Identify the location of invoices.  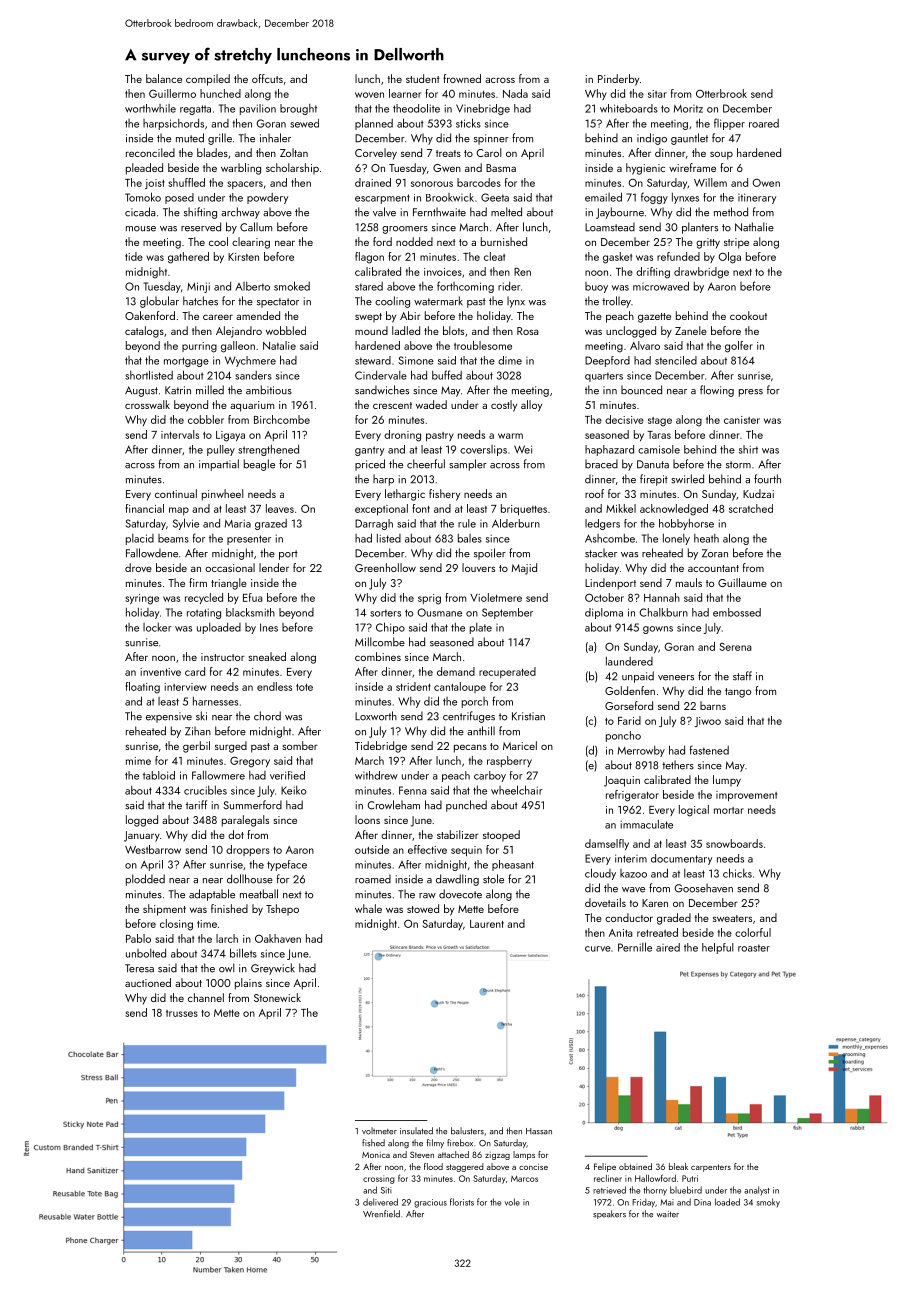
(443, 272).
